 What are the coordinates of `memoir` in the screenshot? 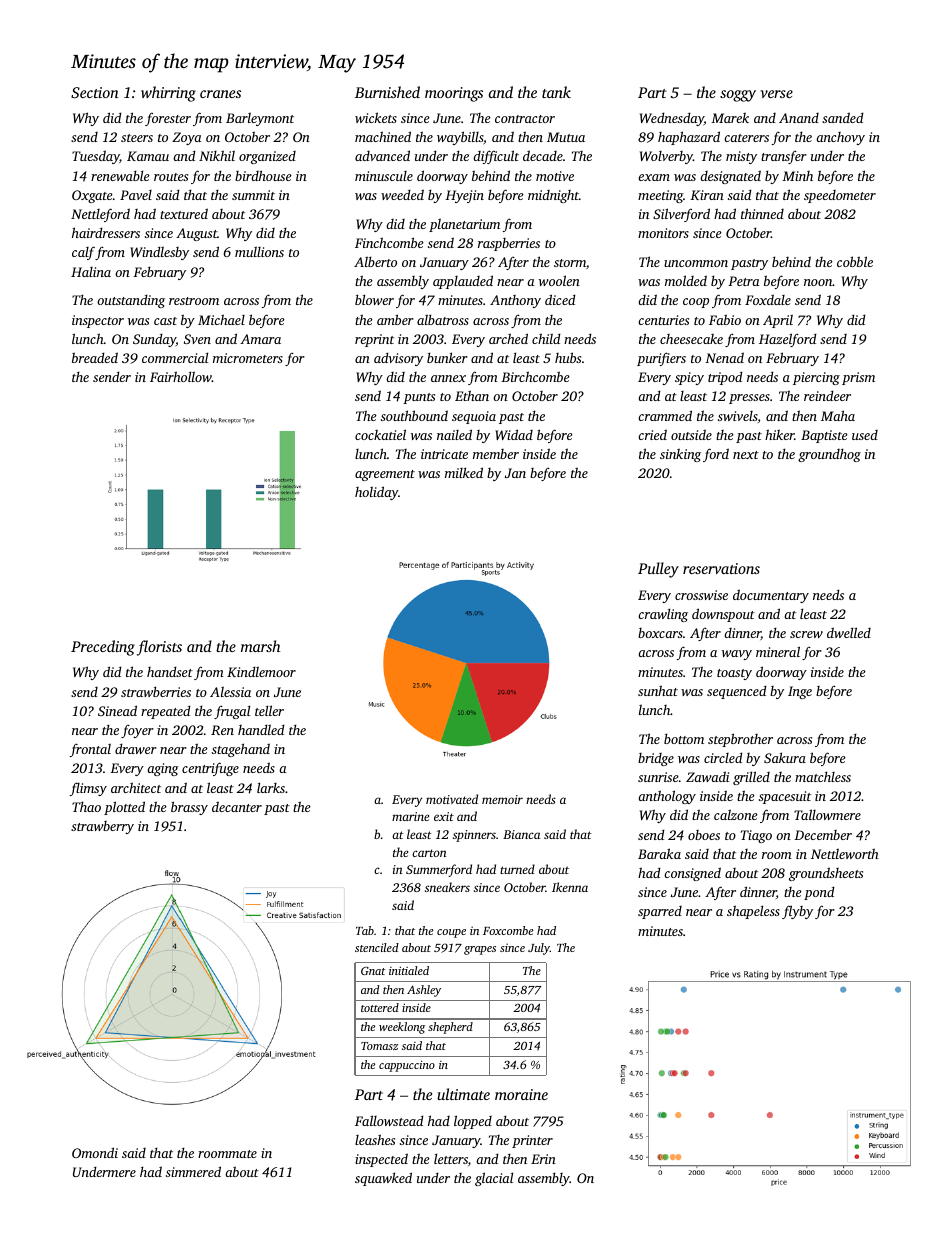 It's located at (502, 799).
